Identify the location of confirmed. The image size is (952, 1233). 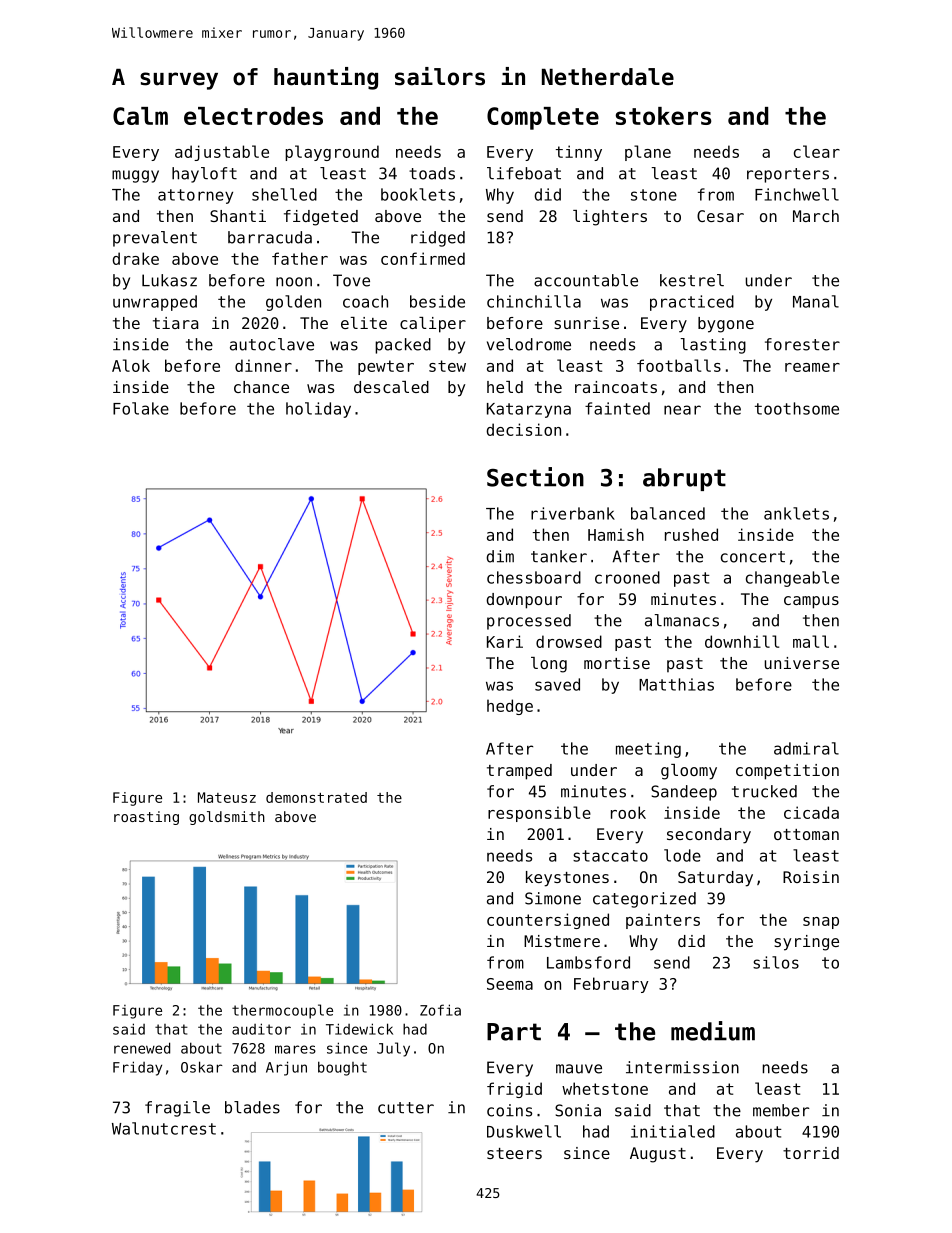
(423, 258).
